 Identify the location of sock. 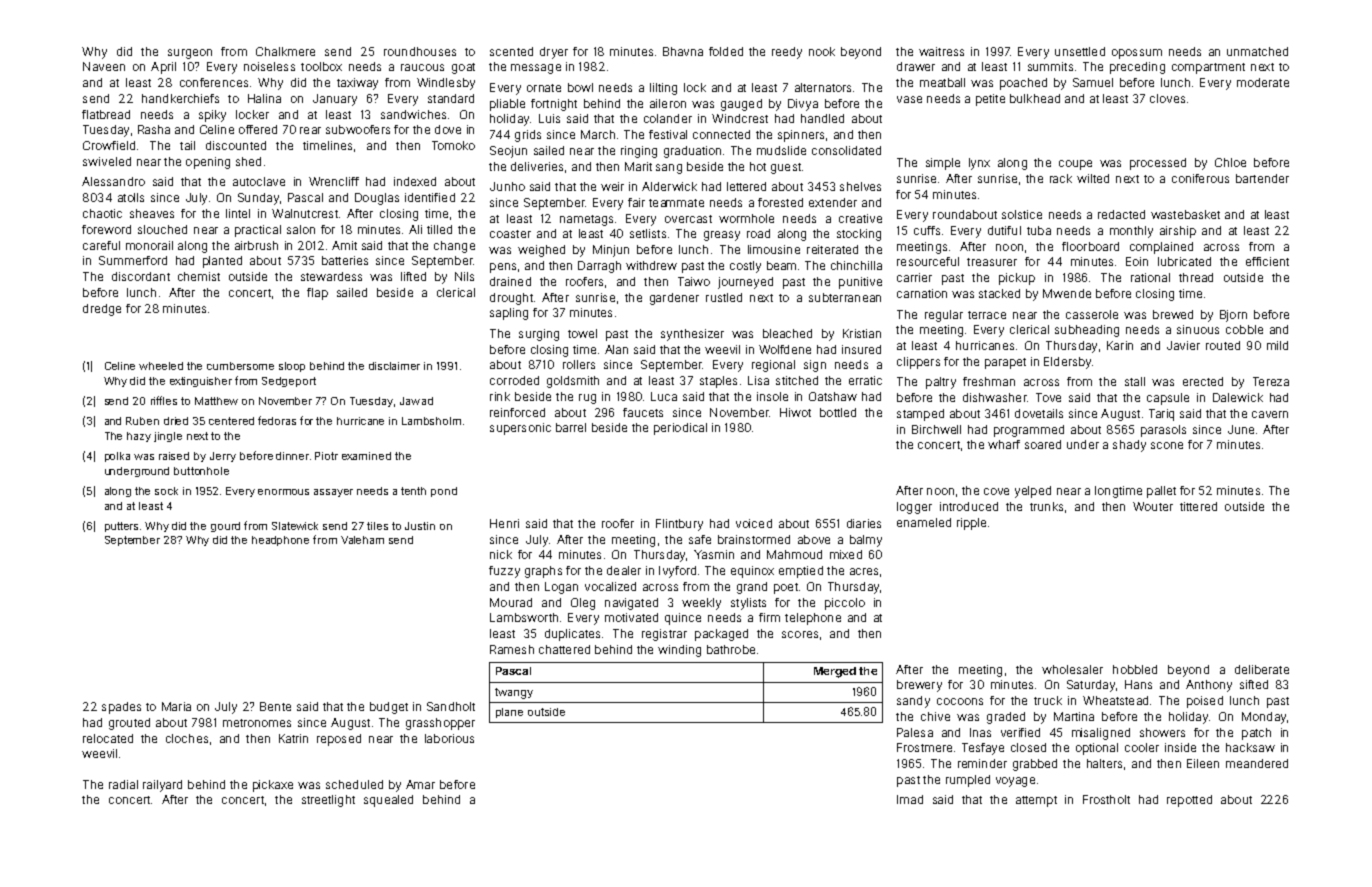
(166, 491).
